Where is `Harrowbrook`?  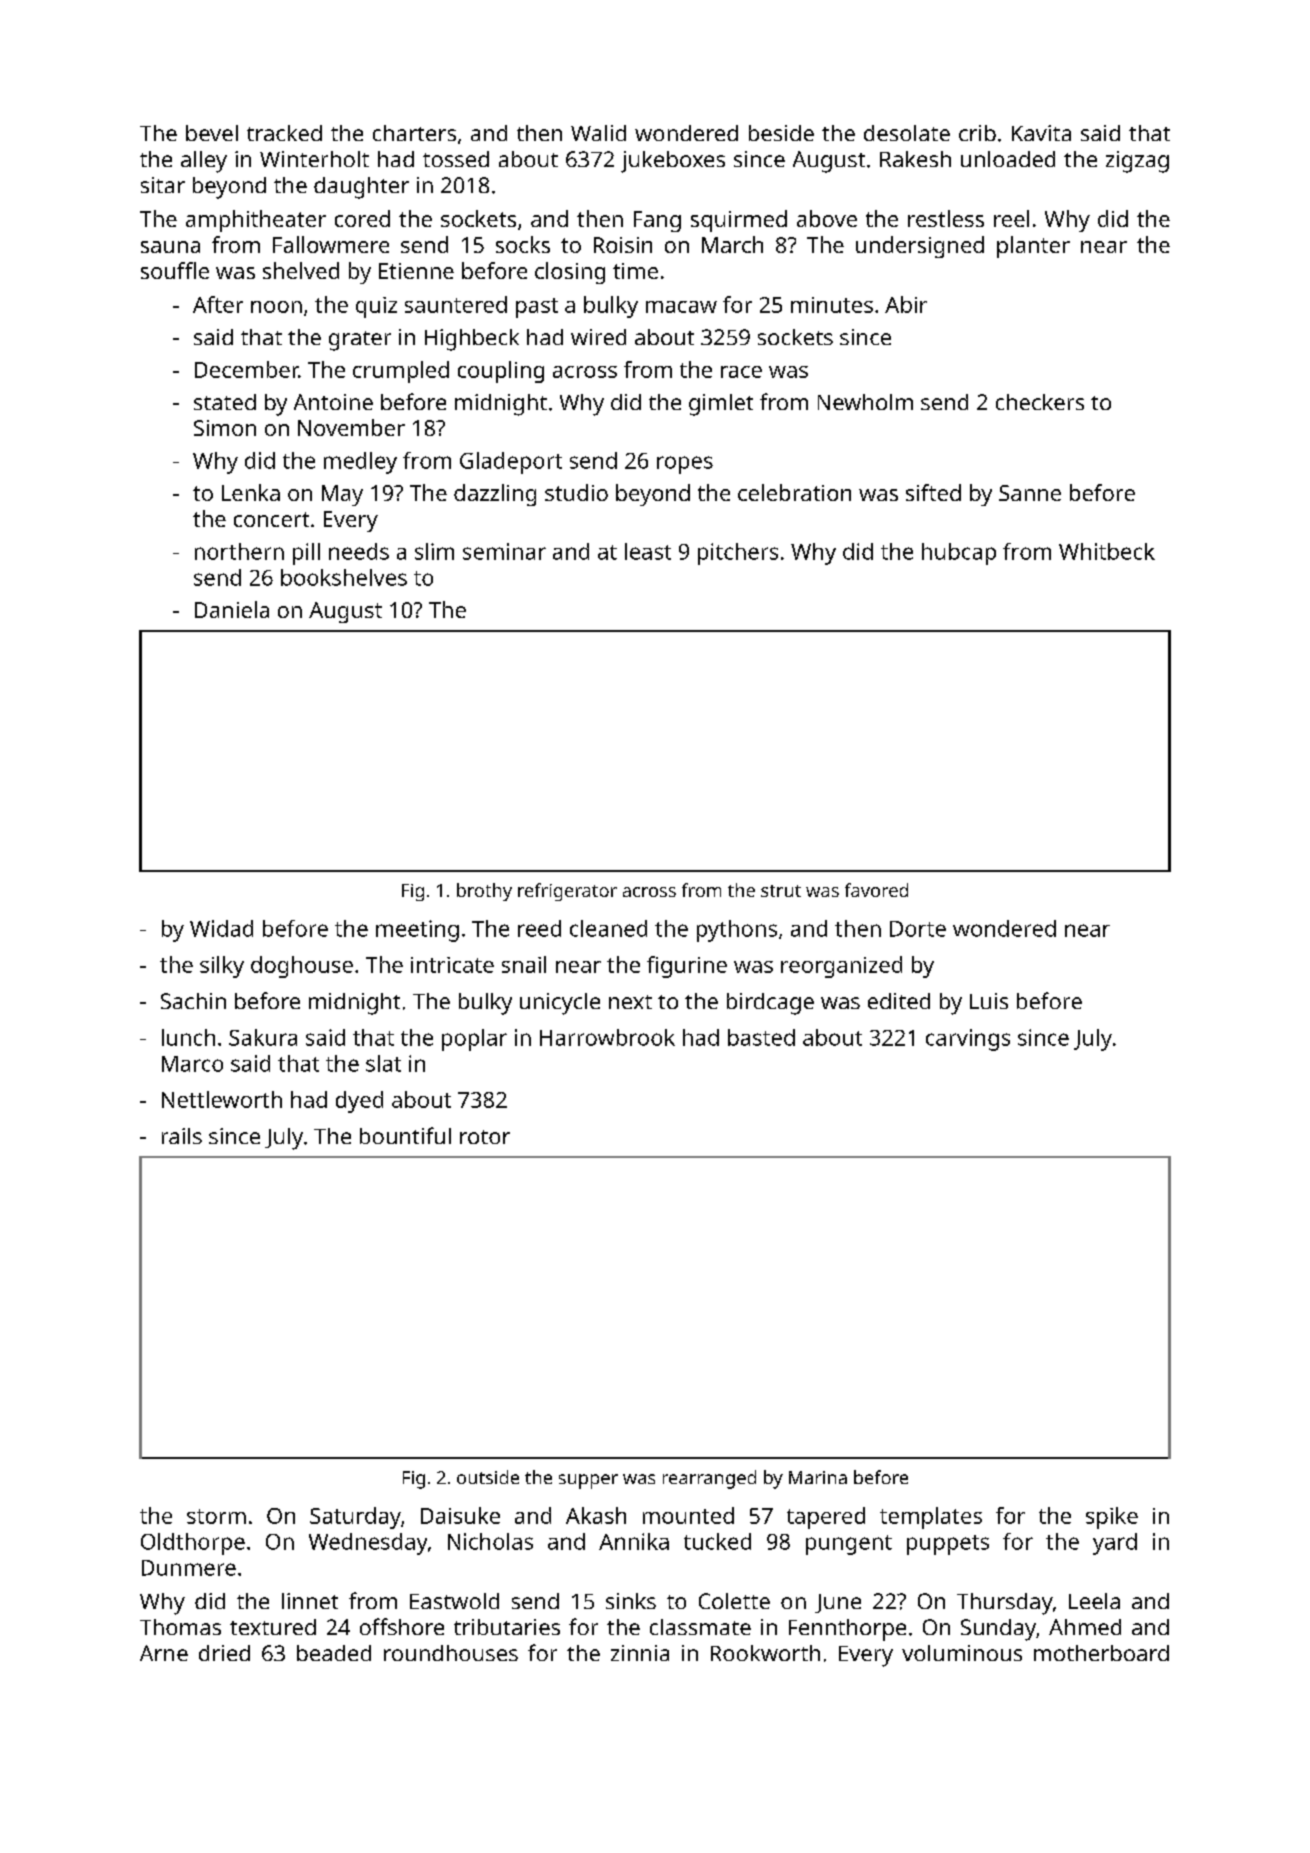
Harrowbrook is located at coordinates (607, 1037).
